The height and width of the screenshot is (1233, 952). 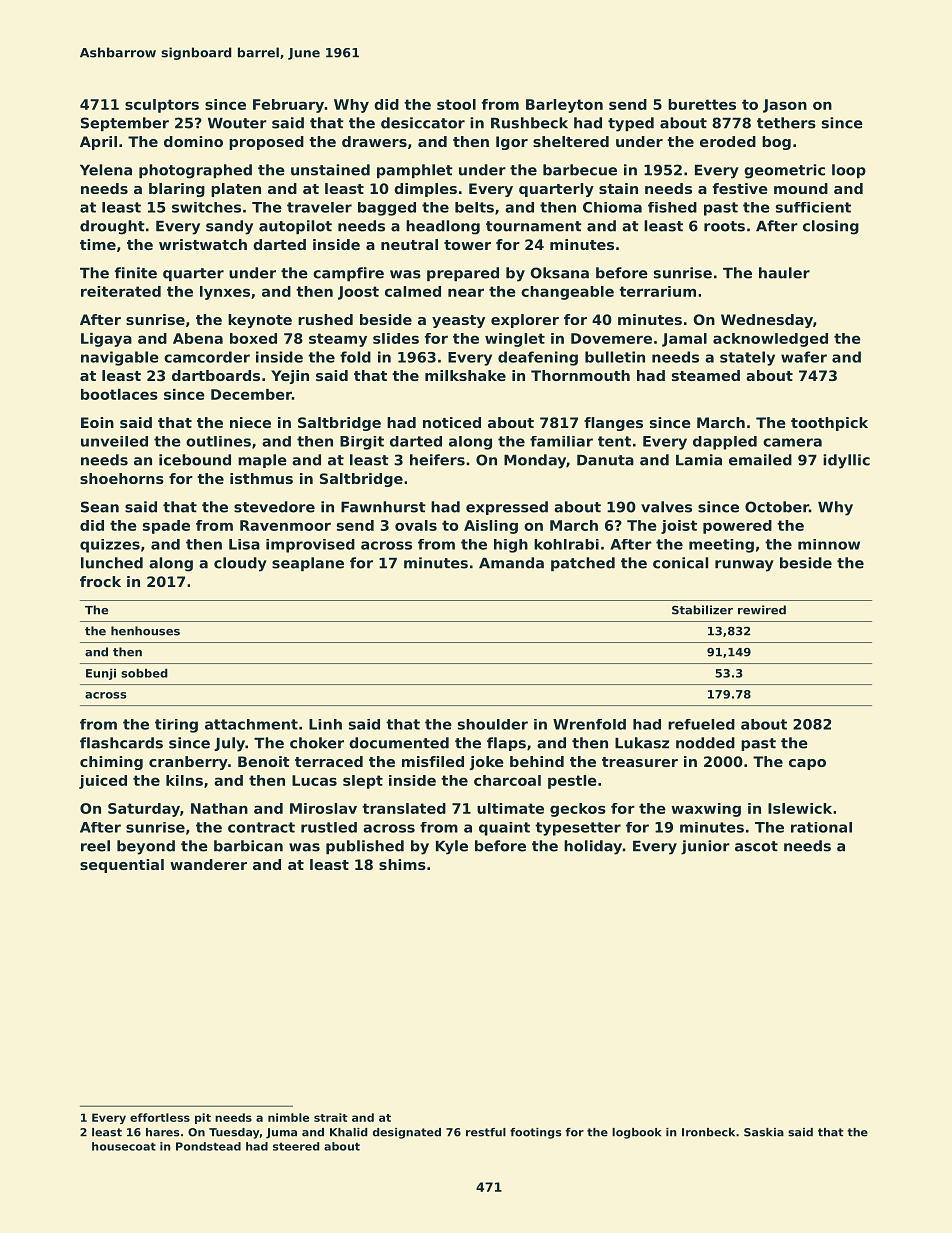 I want to click on sequential, so click(x=122, y=866).
